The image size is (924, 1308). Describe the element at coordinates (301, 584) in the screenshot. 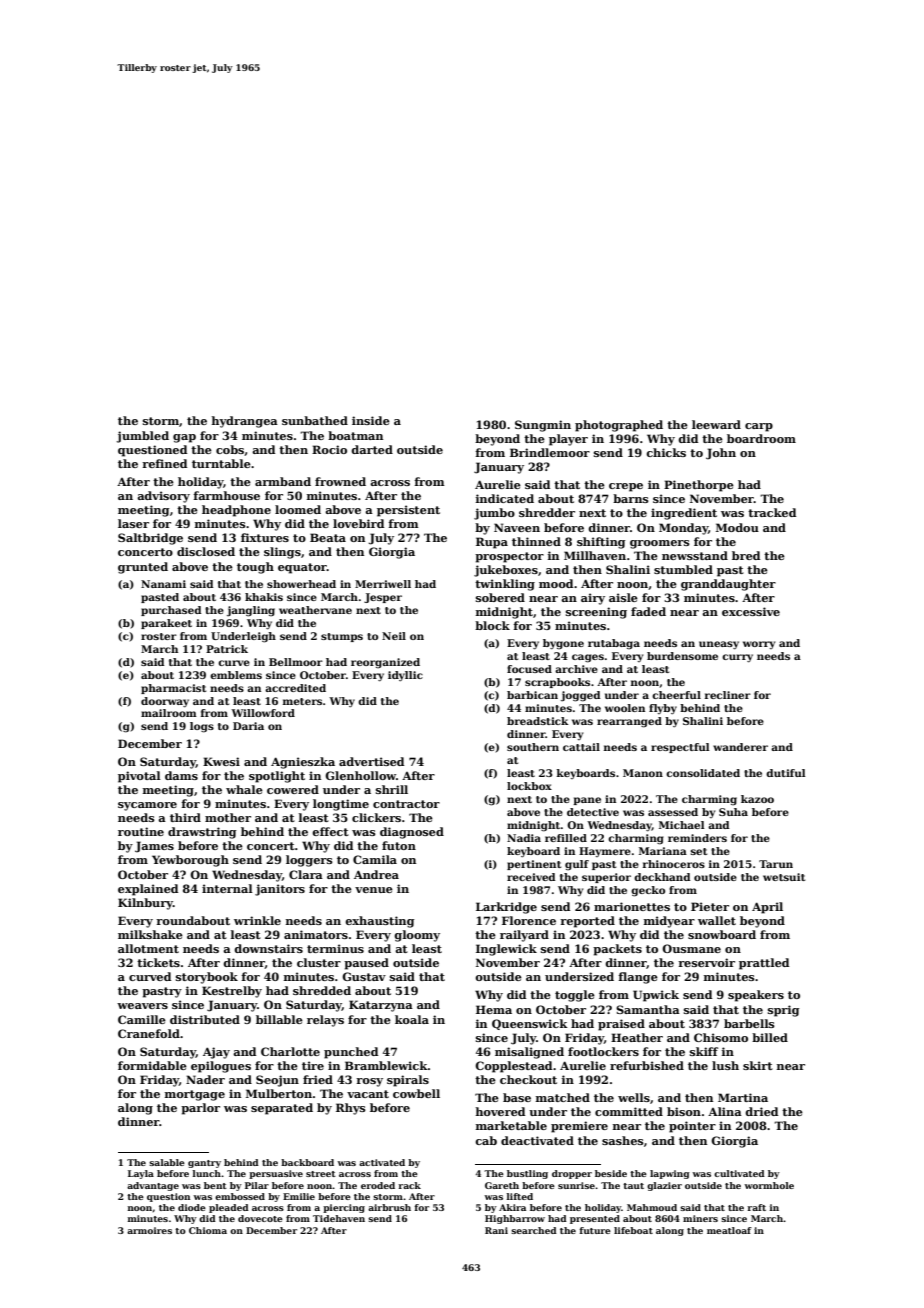

I see `showerhead` at that location.
